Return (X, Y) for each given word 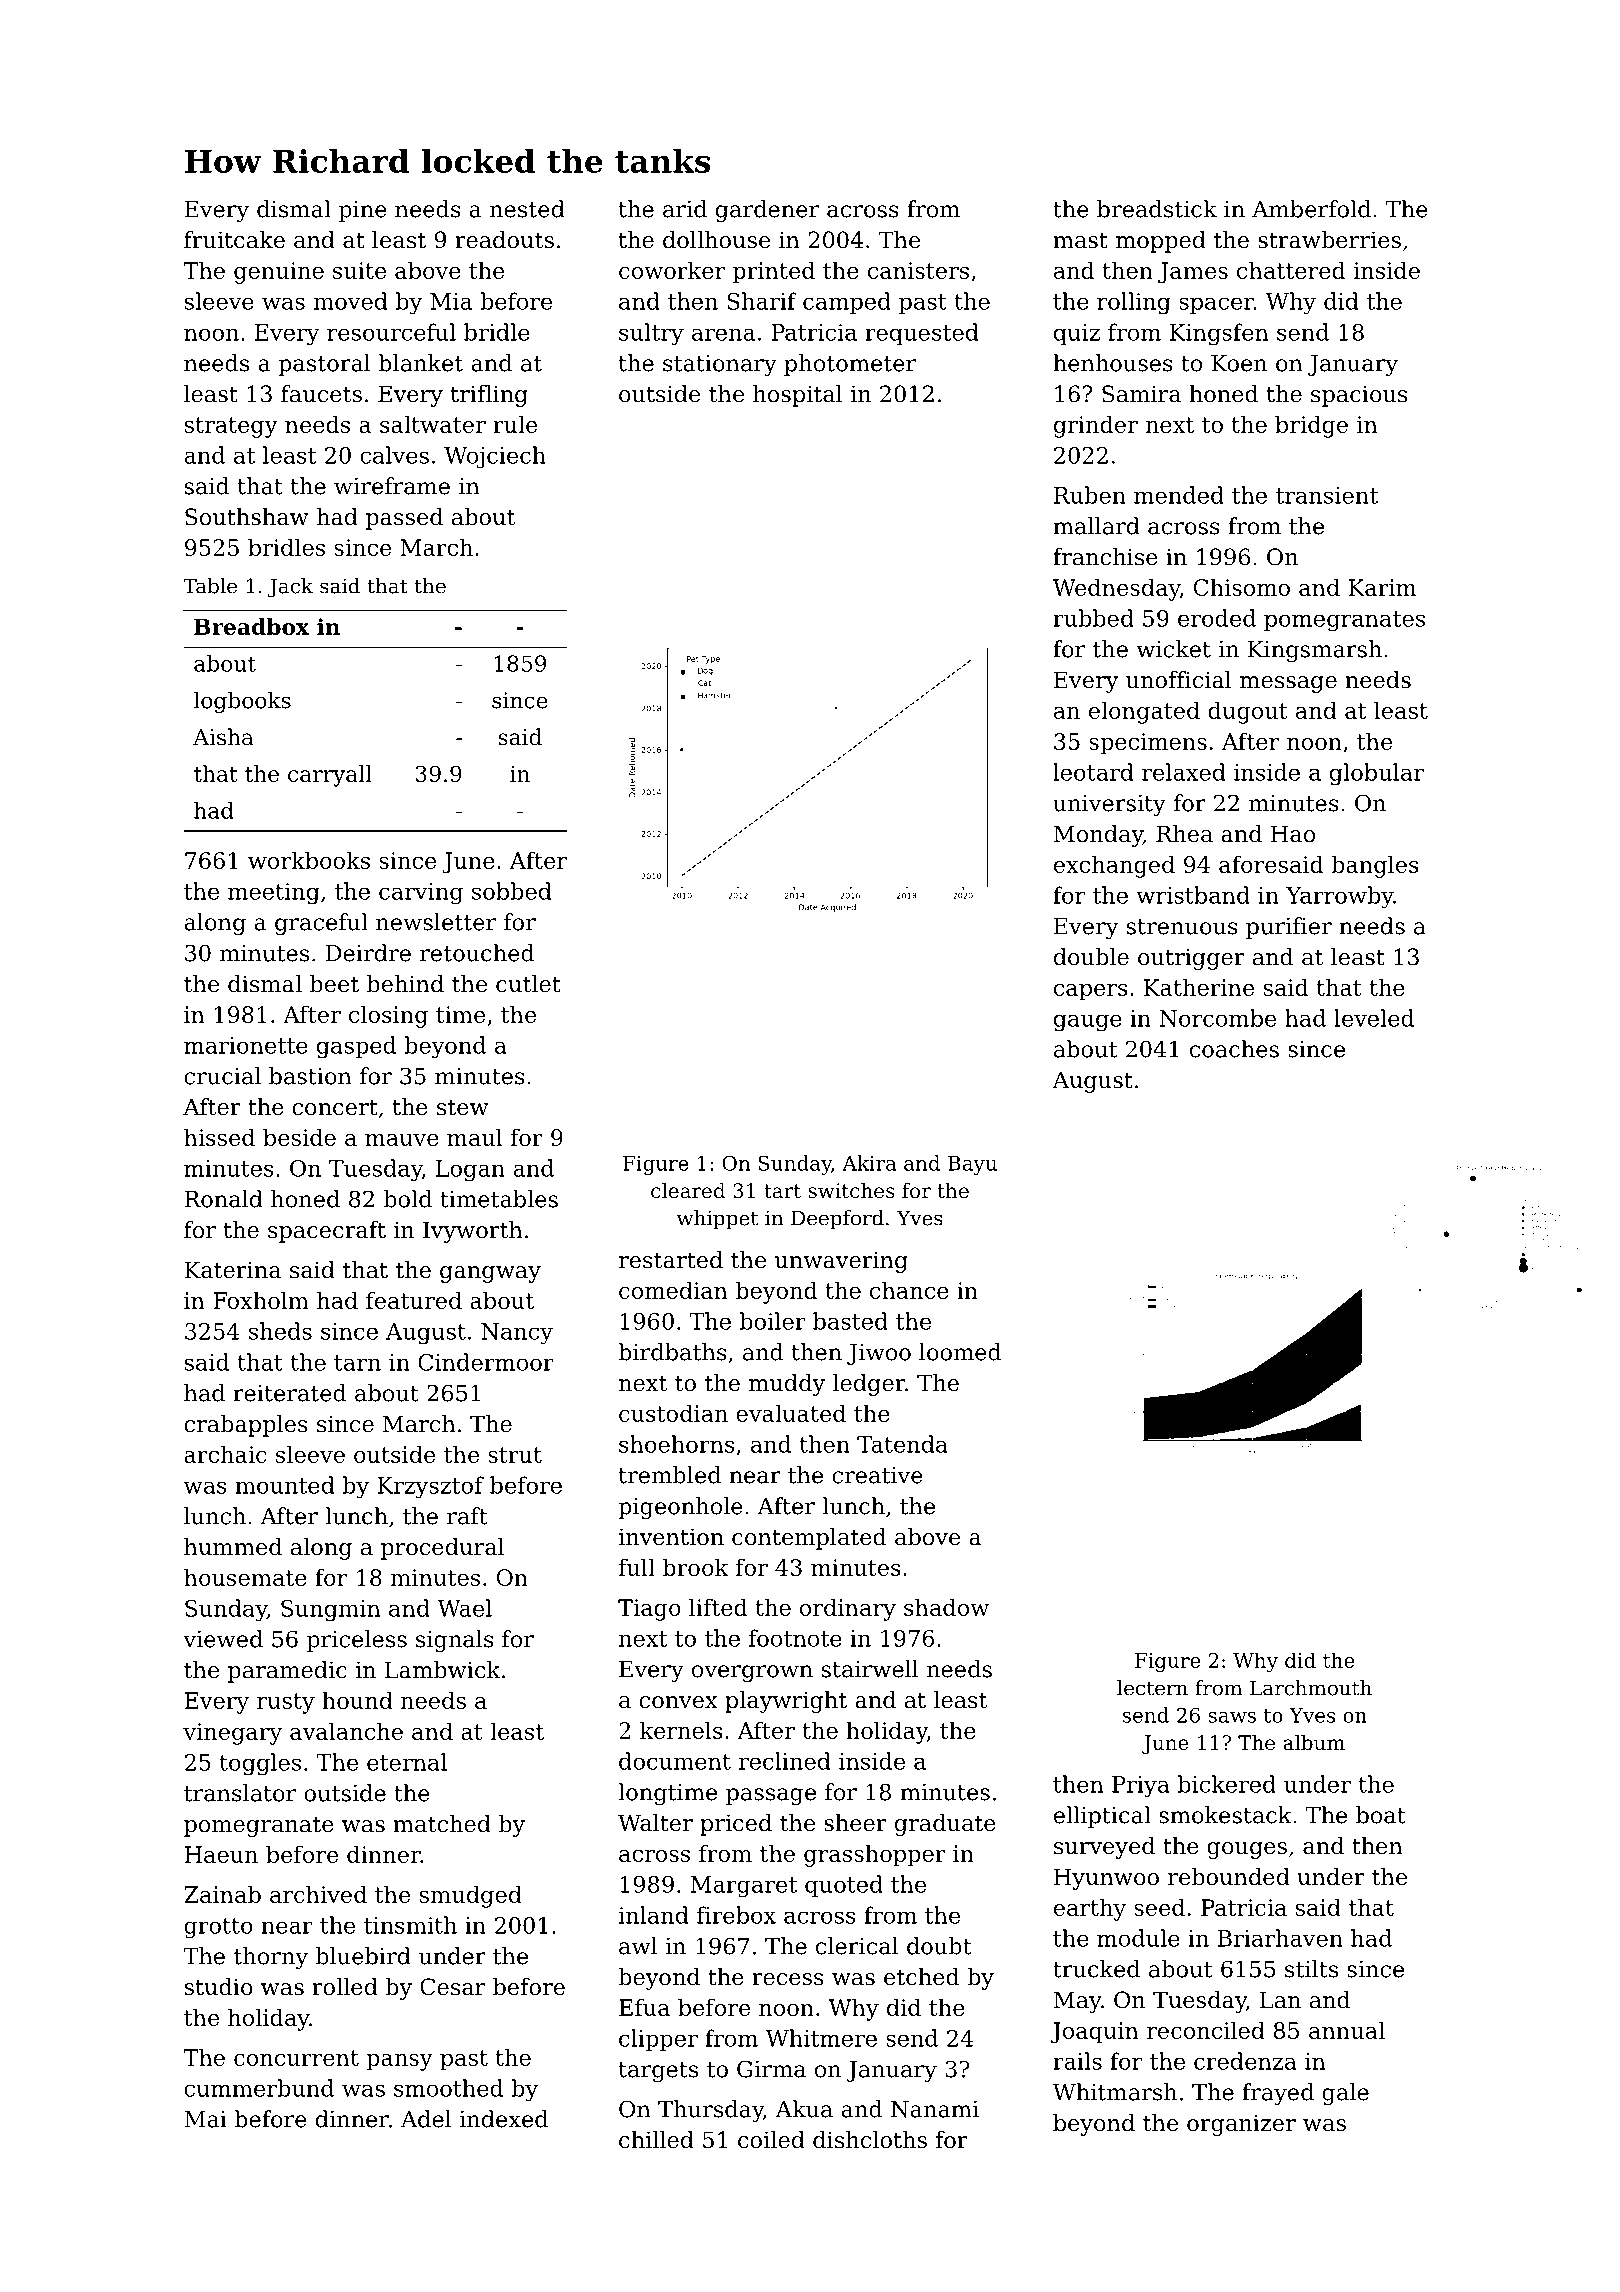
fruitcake (234, 240)
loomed (960, 1352)
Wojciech (495, 457)
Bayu (972, 1165)
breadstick (1157, 209)
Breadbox (251, 626)
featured (414, 1300)
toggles (260, 1764)
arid (685, 209)
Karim (1382, 587)
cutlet (528, 984)
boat (1381, 1815)
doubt (939, 1946)
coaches (1234, 1049)
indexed (504, 2119)
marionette (246, 1045)
